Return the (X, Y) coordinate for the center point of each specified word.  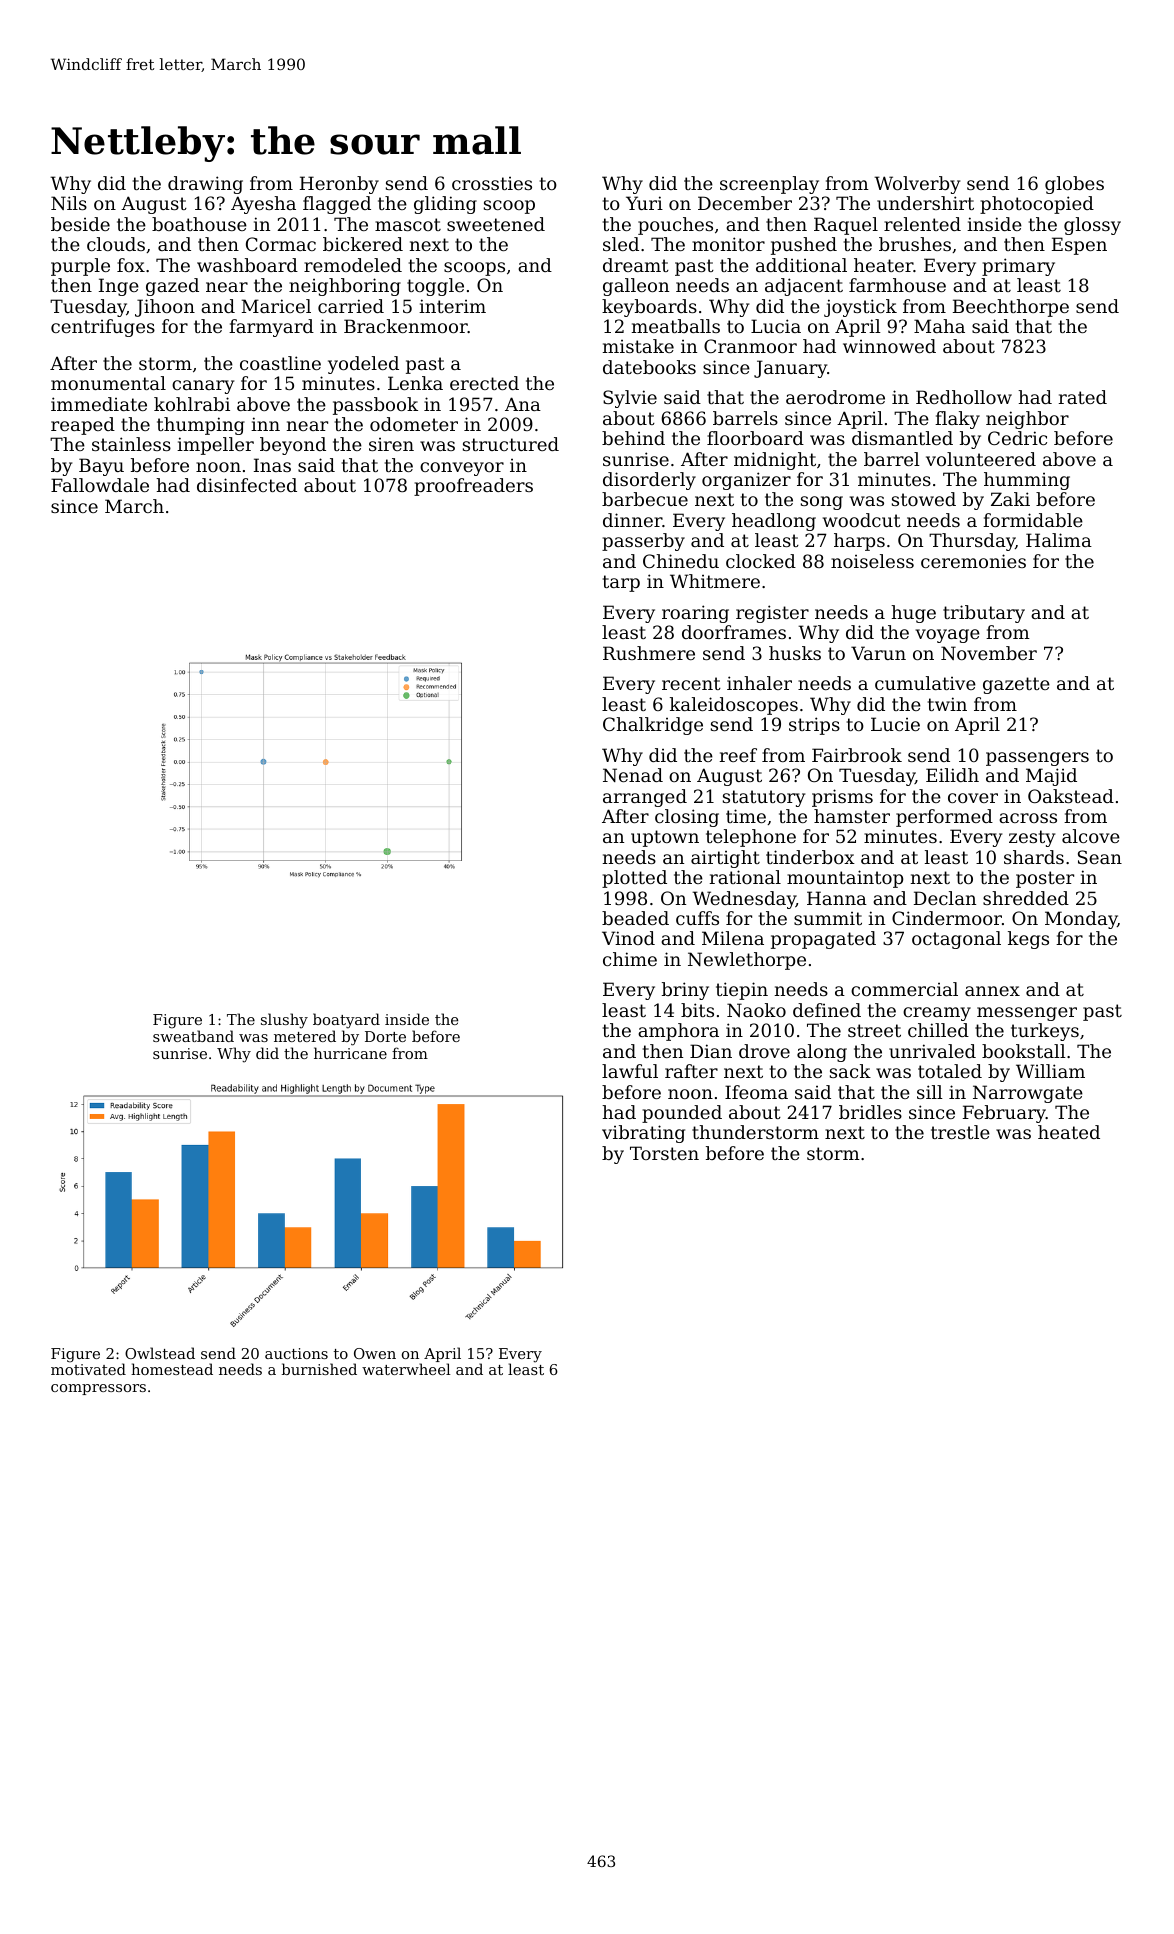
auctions (296, 1353)
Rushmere (649, 653)
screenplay (769, 185)
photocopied (1037, 205)
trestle (960, 1132)
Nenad (633, 775)
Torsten (664, 1153)
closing (687, 818)
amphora (678, 1032)
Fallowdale (100, 485)
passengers (1037, 759)
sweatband (193, 1036)
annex (992, 991)
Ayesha (263, 205)
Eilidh (952, 775)
